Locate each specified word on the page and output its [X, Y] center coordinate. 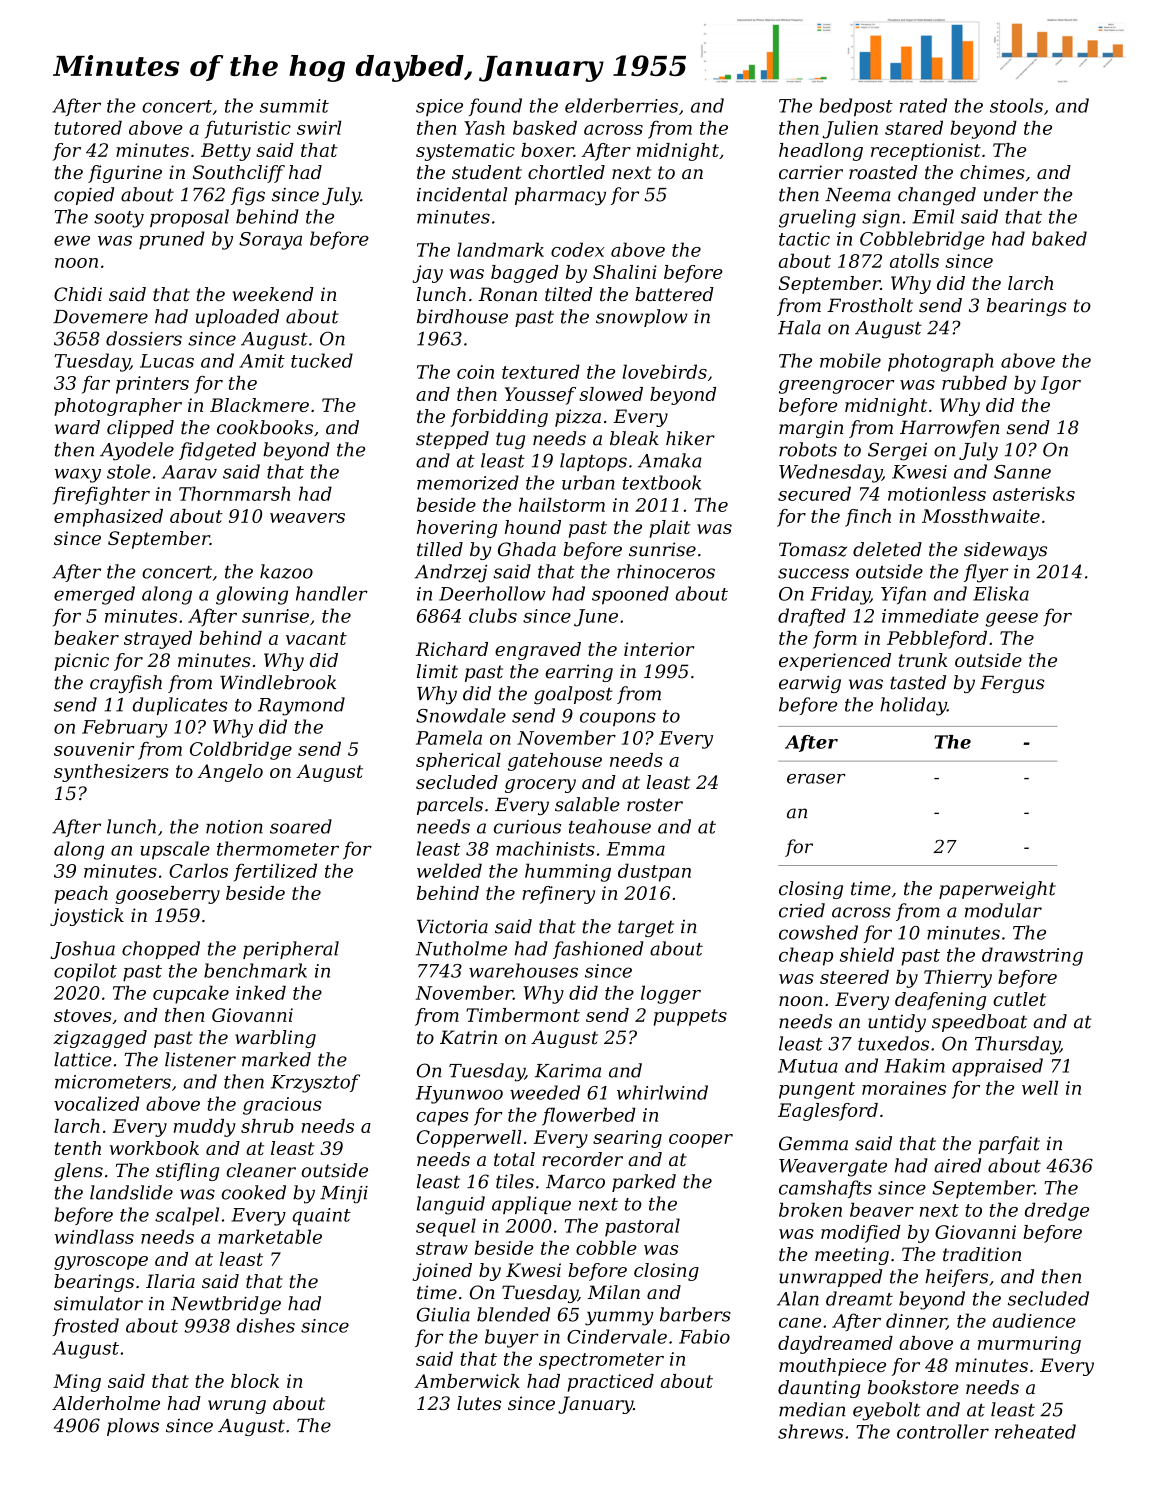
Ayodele [137, 451]
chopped [161, 950]
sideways [1005, 551]
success [813, 573]
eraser [816, 779]
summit [294, 106]
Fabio [704, 1336]
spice [439, 107]
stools [1016, 105]
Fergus [1012, 684]
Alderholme [106, 1403]
